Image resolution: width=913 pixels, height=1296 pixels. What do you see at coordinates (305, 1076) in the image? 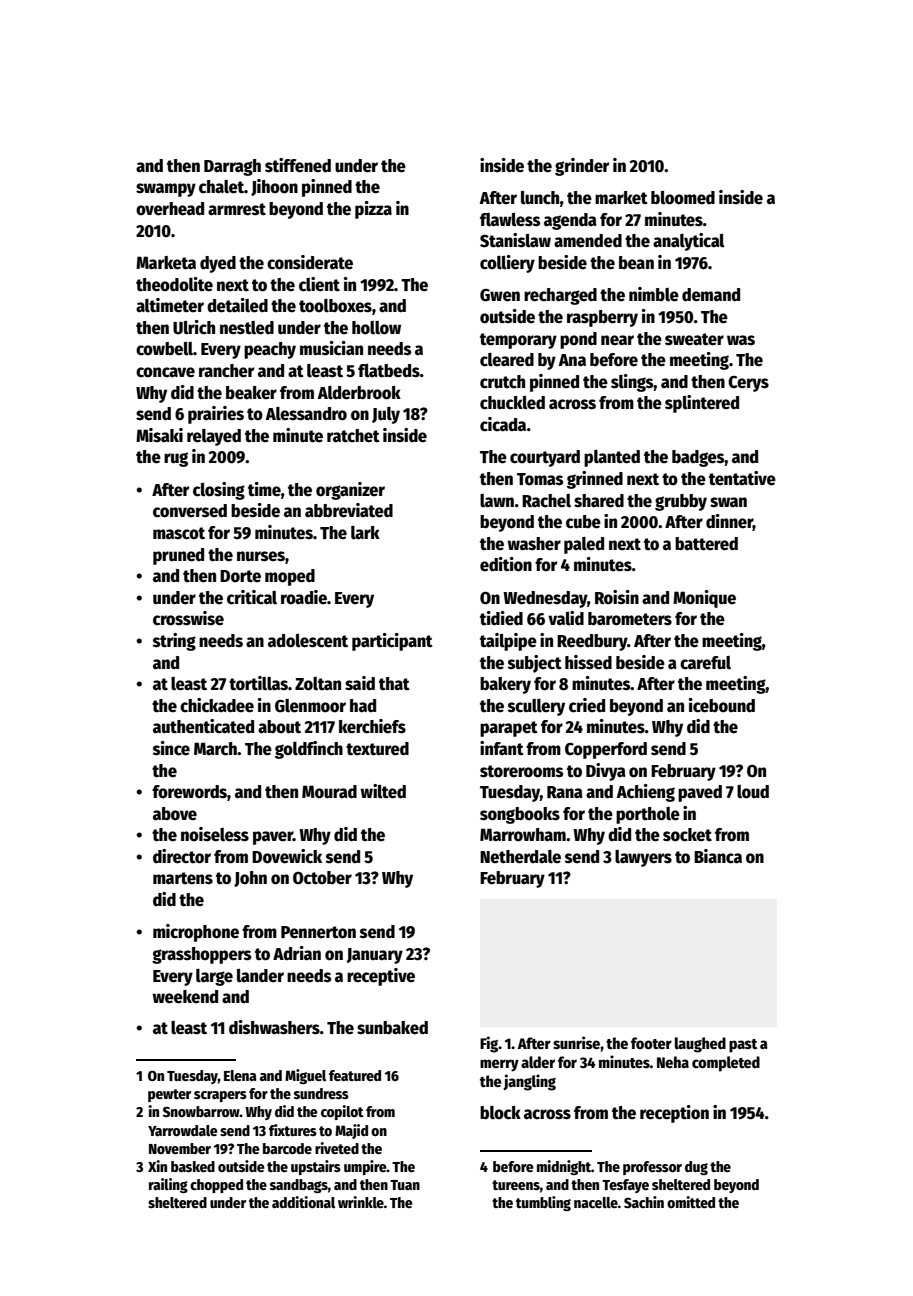
I see `Miguel` at bounding box center [305, 1076].
